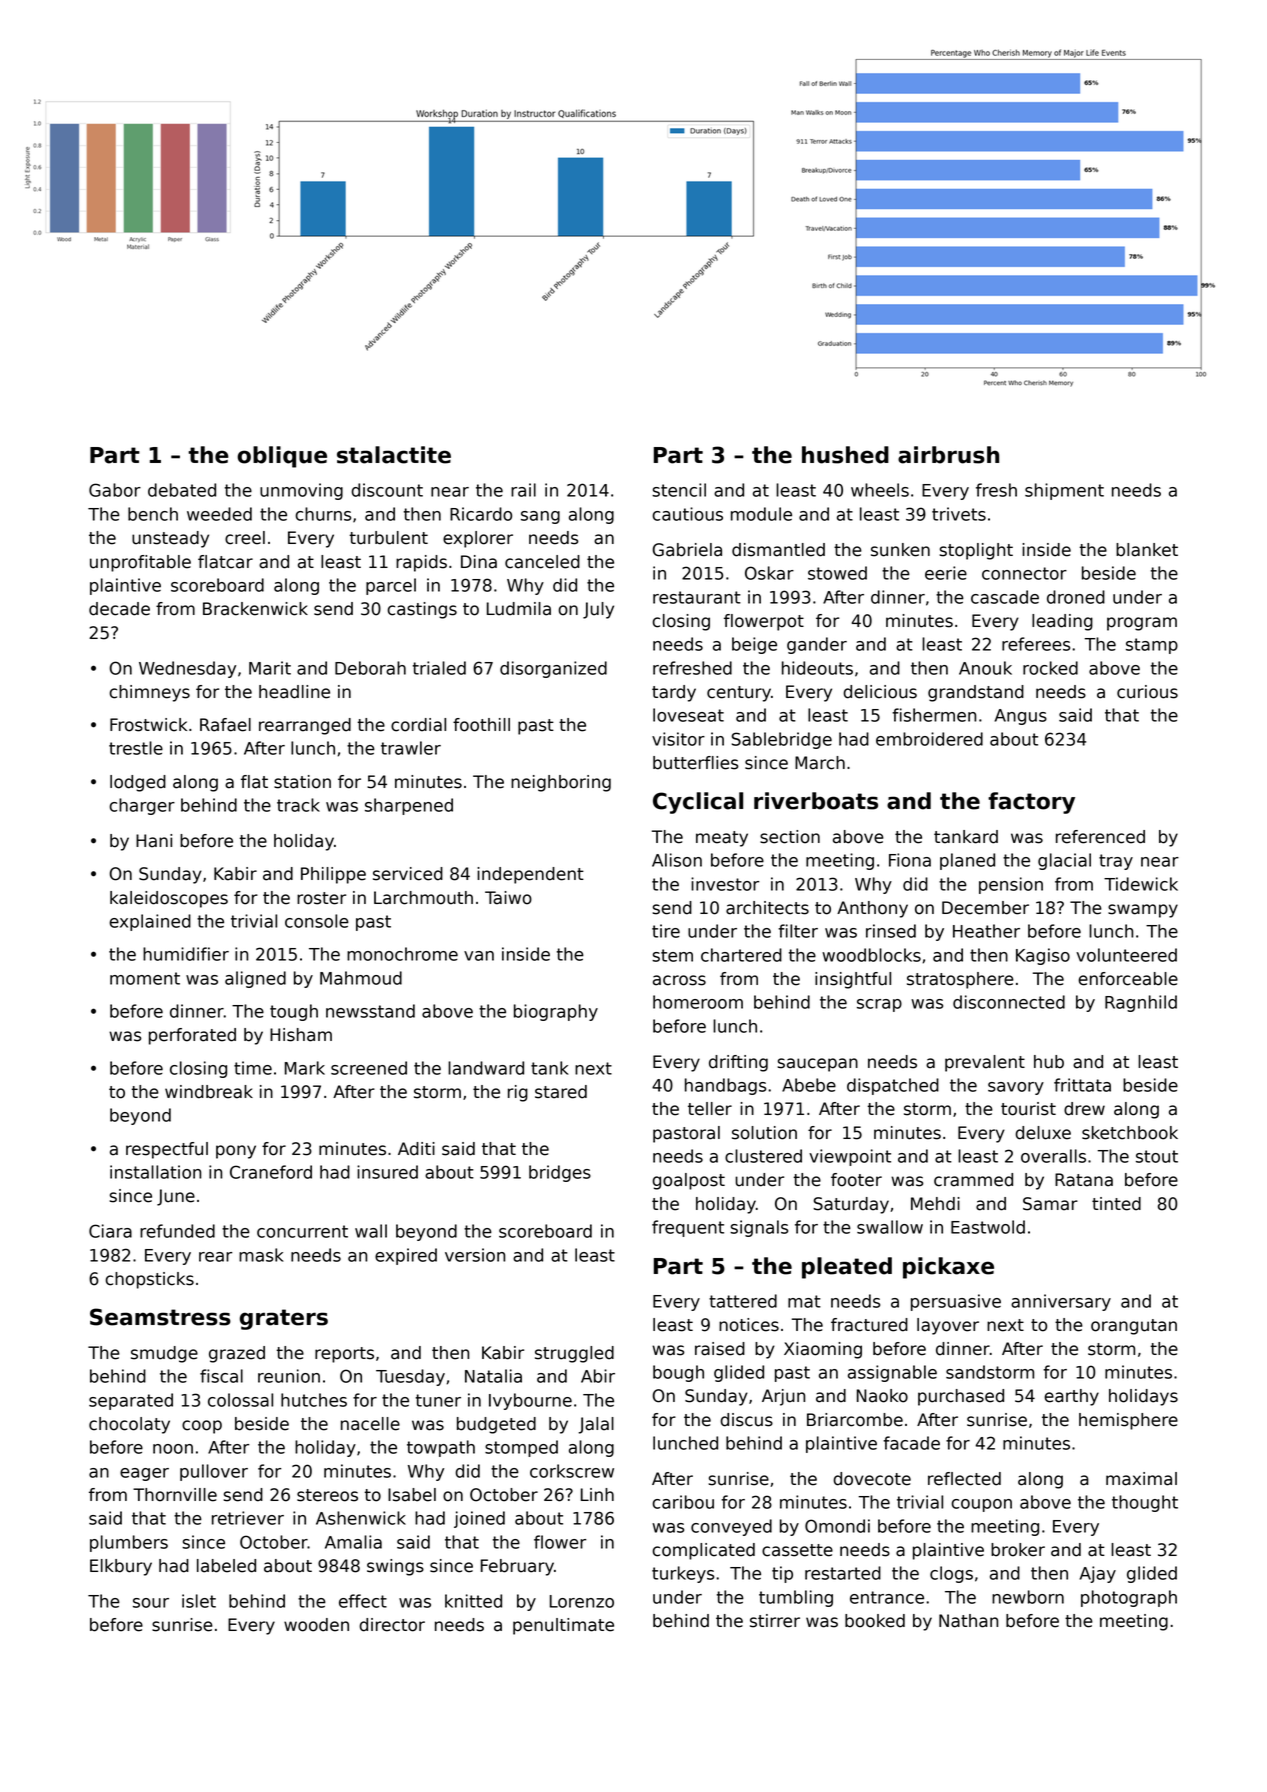 The height and width of the screenshot is (1792, 1267). Describe the element at coordinates (561, 783) in the screenshot. I see `neighboring` at that location.
